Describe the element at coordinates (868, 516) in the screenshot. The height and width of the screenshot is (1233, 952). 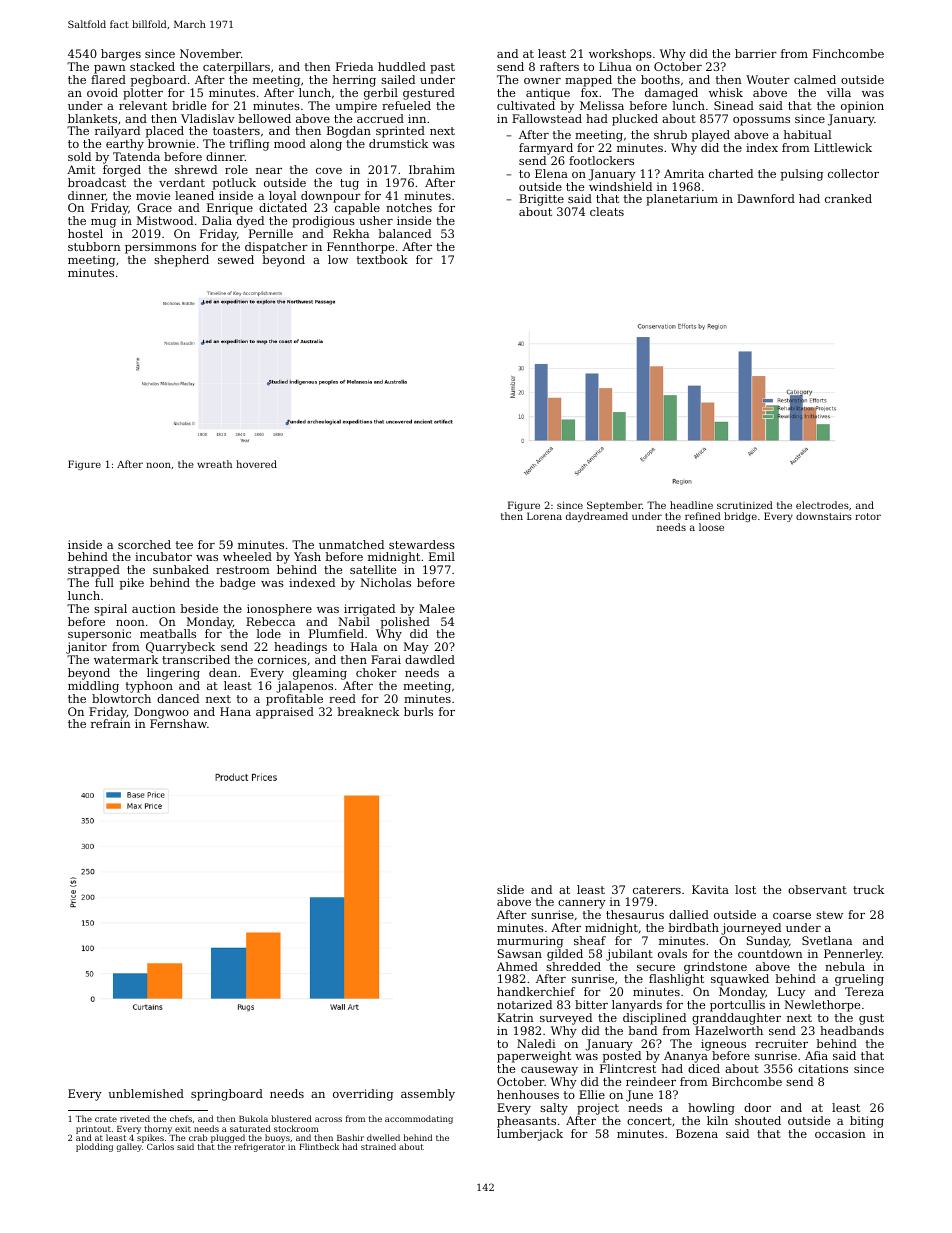
I see `rotor` at that location.
